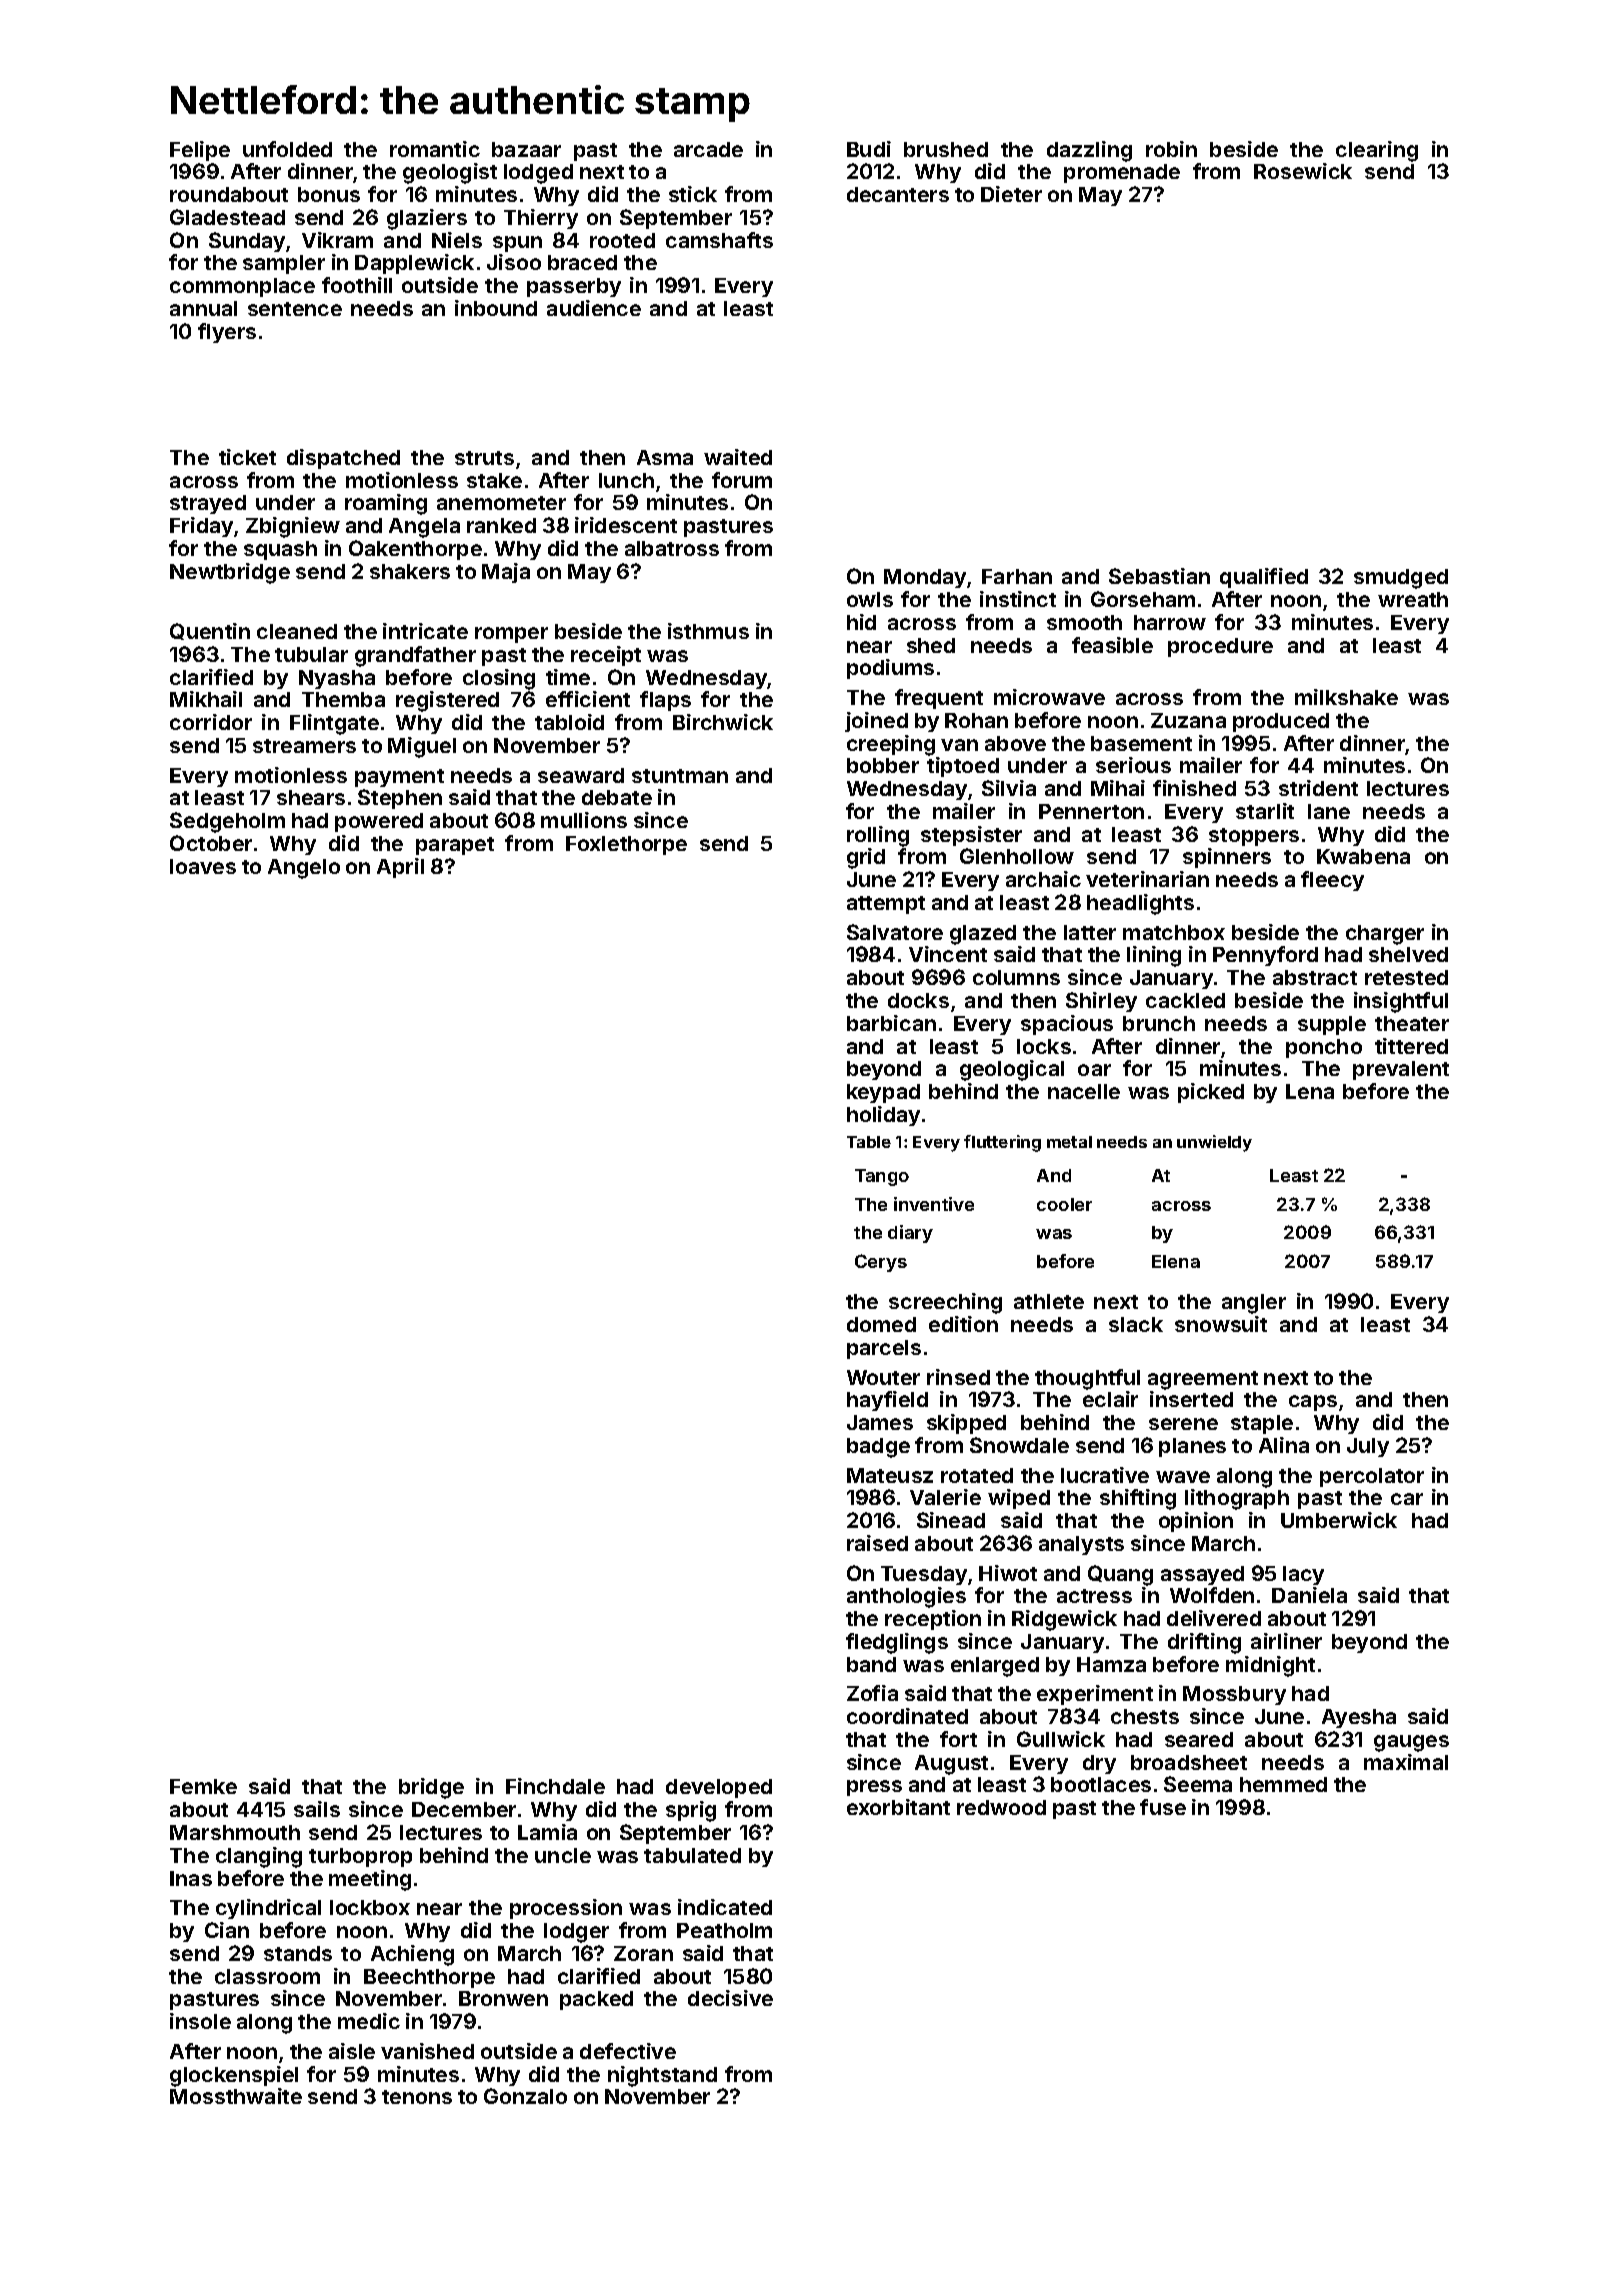 This page has width=1620, height=2292. What do you see at coordinates (730, 1998) in the page?
I see `decisive` at bounding box center [730, 1998].
